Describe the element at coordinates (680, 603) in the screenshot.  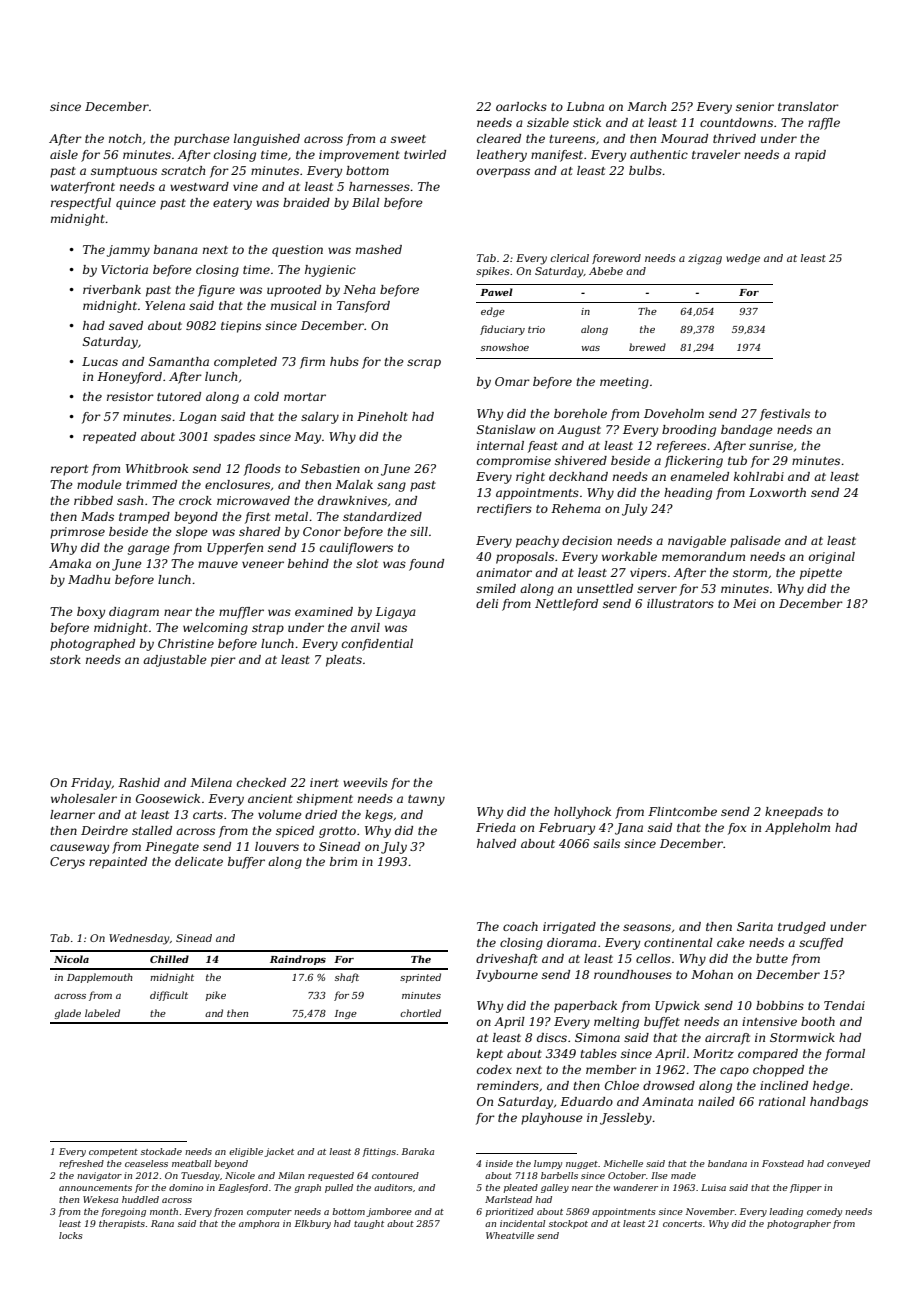
I see `illustrators` at that location.
